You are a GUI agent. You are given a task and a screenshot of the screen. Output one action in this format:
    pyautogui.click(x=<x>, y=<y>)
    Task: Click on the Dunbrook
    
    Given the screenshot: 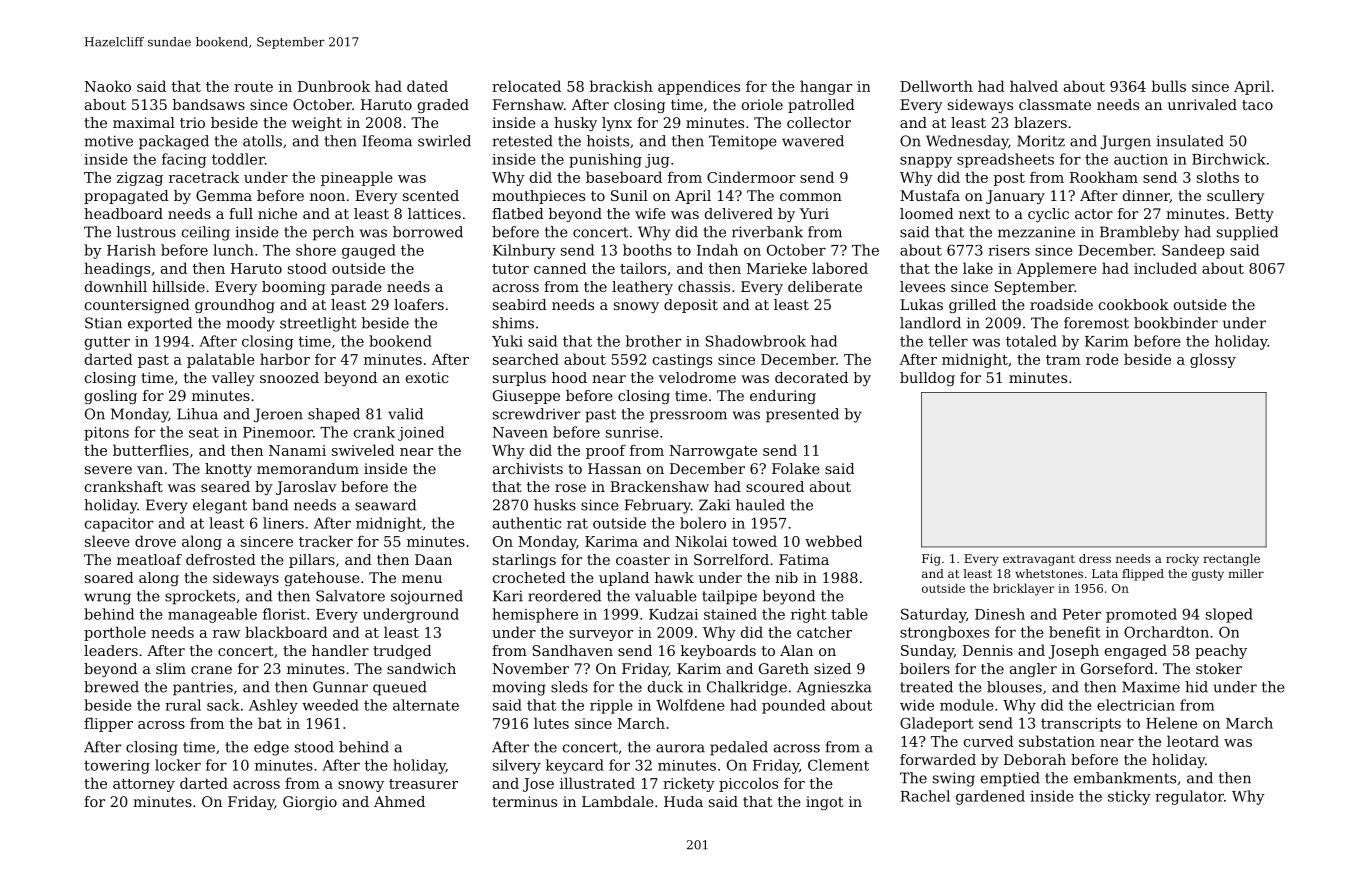 What is the action you would take?
    pyautogui.click(x=334, y=86)
